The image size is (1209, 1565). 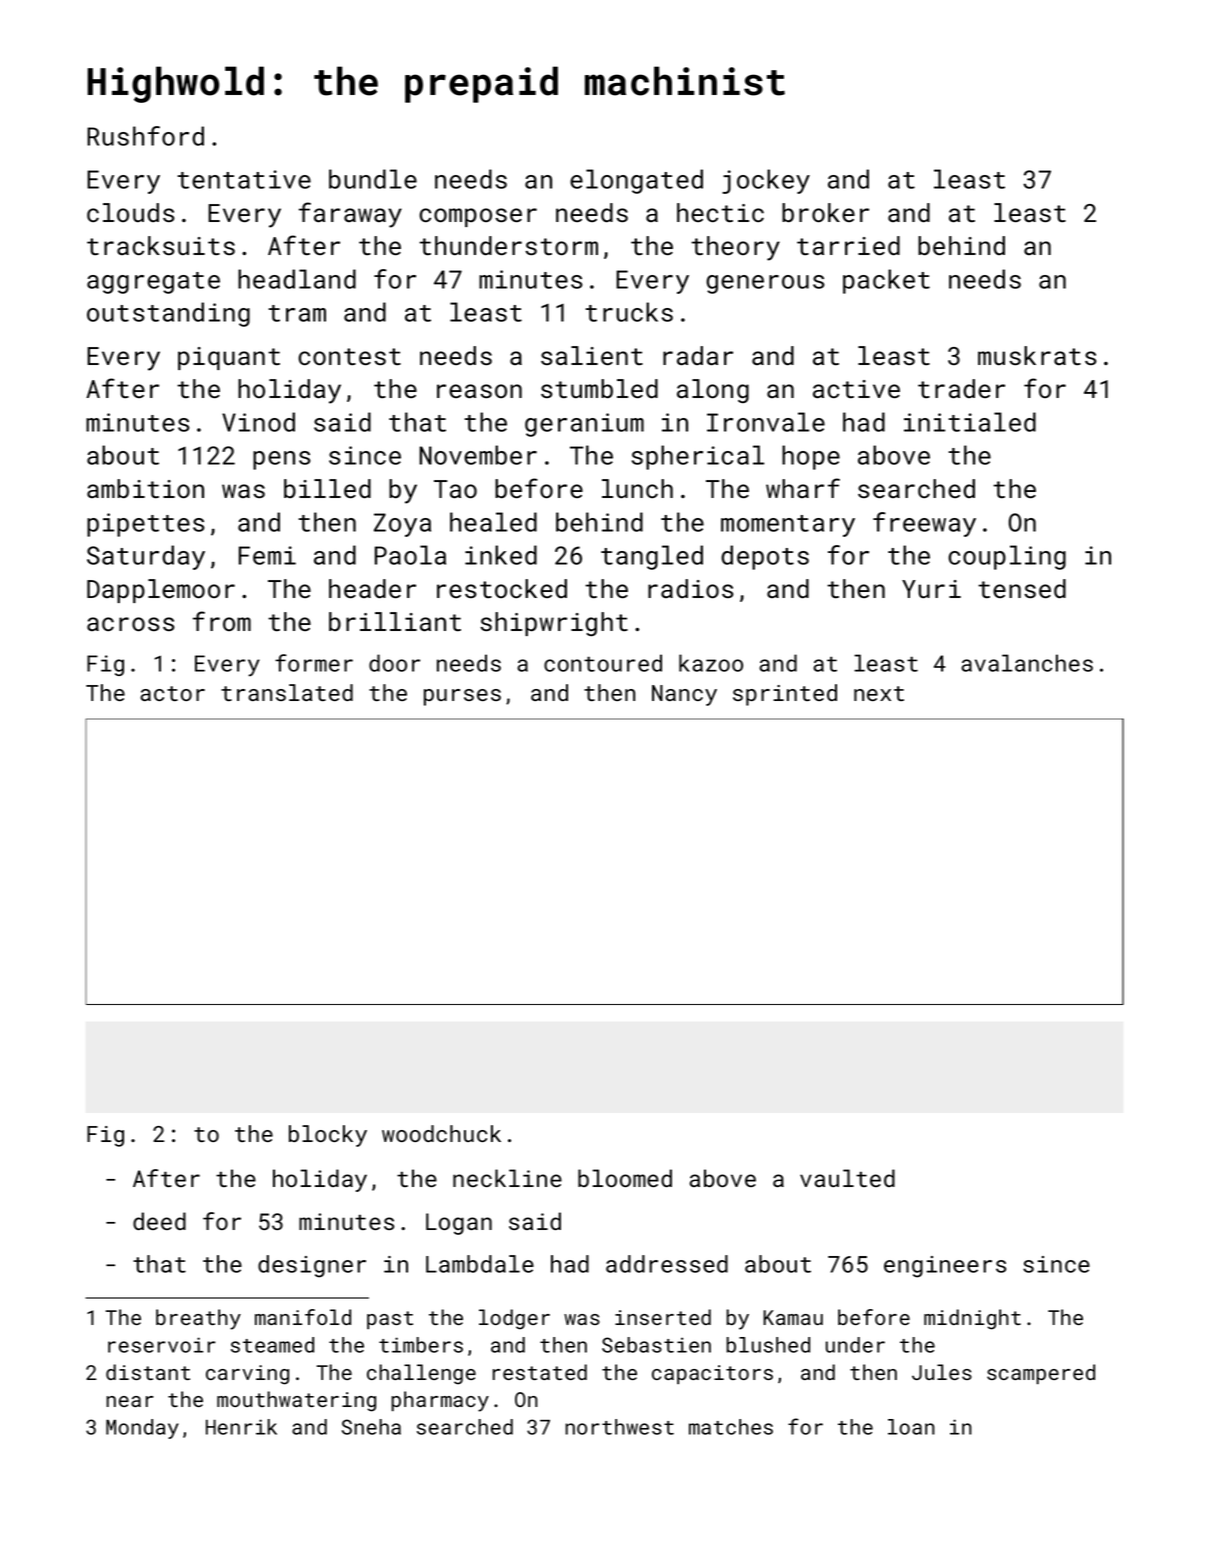 What do you see at coordinates (856, 389) in the screenshot?
I see `active` at bounding box center [856, 389].
